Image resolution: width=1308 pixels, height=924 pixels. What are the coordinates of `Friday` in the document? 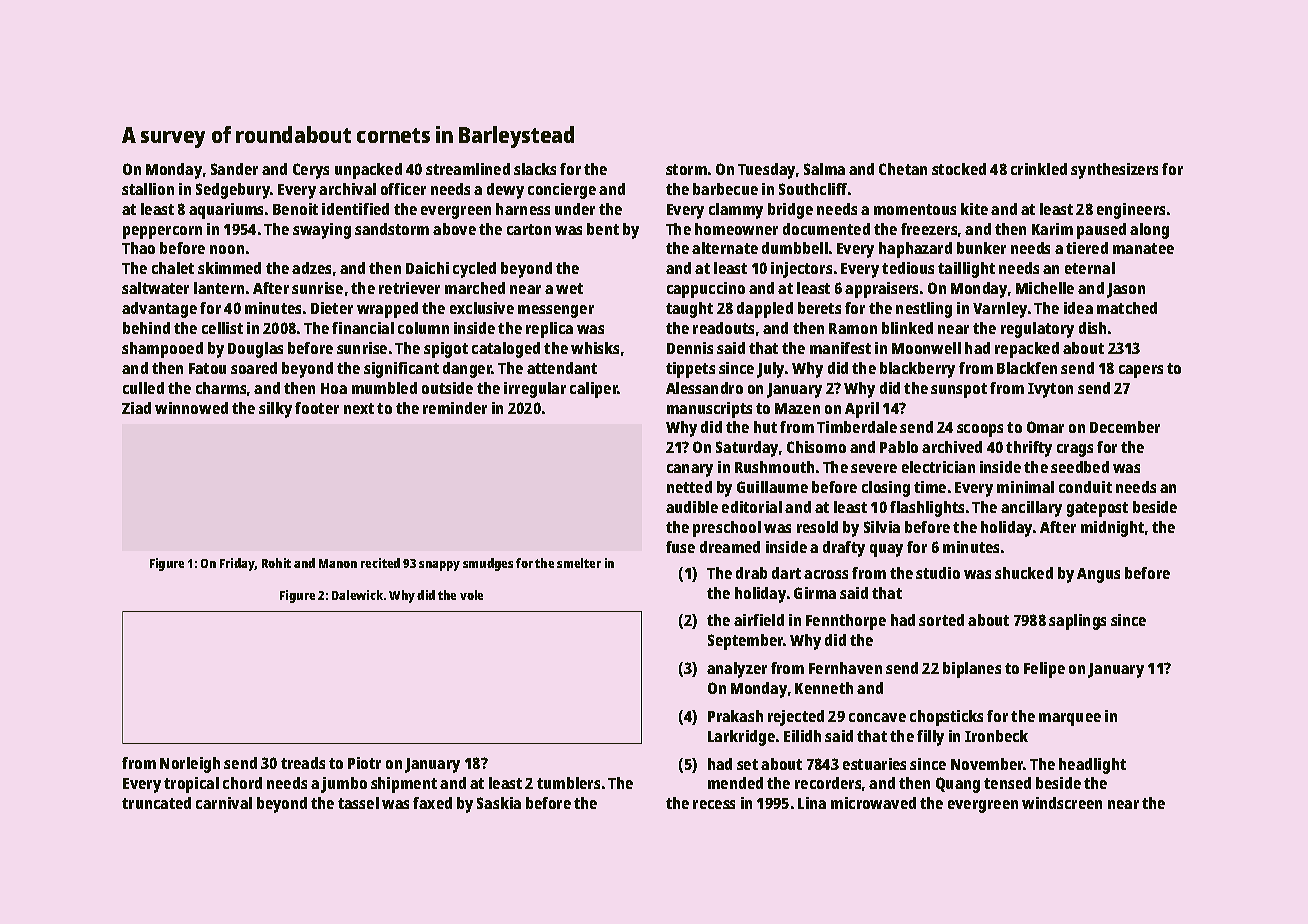 It's located at (237, 564).
